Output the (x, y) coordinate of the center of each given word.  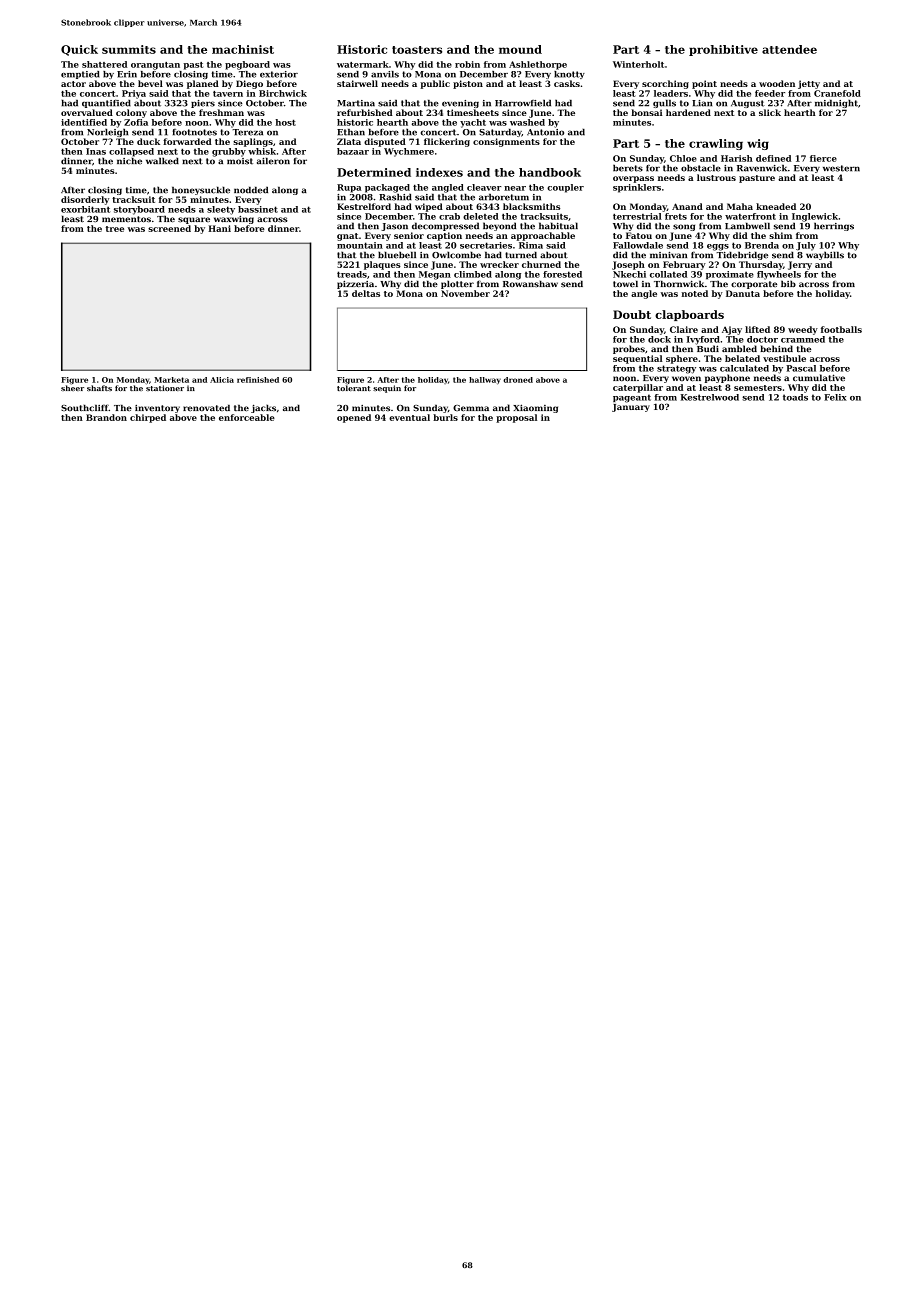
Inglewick (815, 217)
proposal (516, 418)
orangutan (155, 66)
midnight (836, 104)
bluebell (397, 255)
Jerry (800, 265)
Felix (835, 397)
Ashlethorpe (538, 65)
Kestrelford (364, 206)
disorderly (85, 200)
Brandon (106, 417)
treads (352, 274)
